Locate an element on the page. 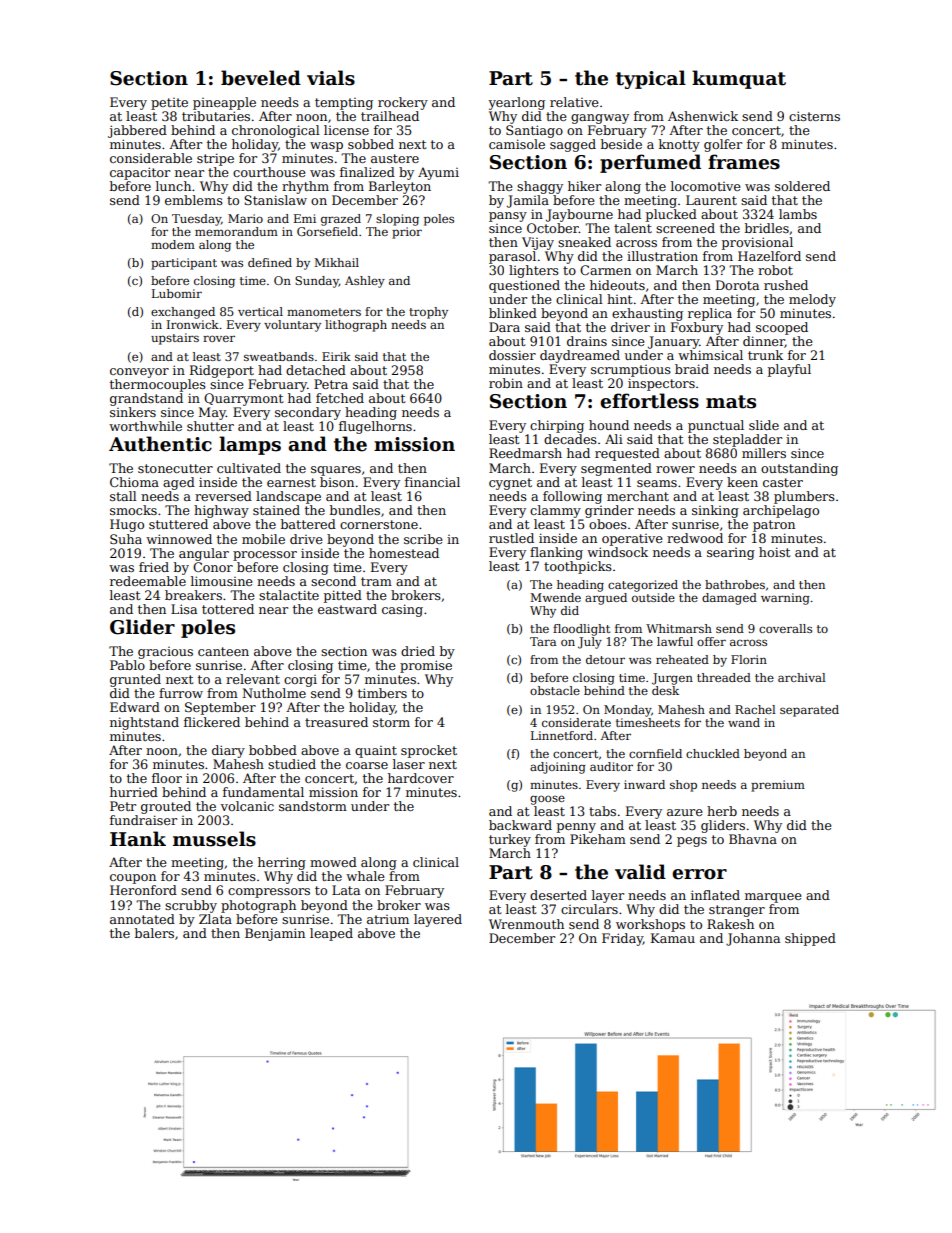 The image size is (952, 1233). processor is located at coordinates (265, 556).
